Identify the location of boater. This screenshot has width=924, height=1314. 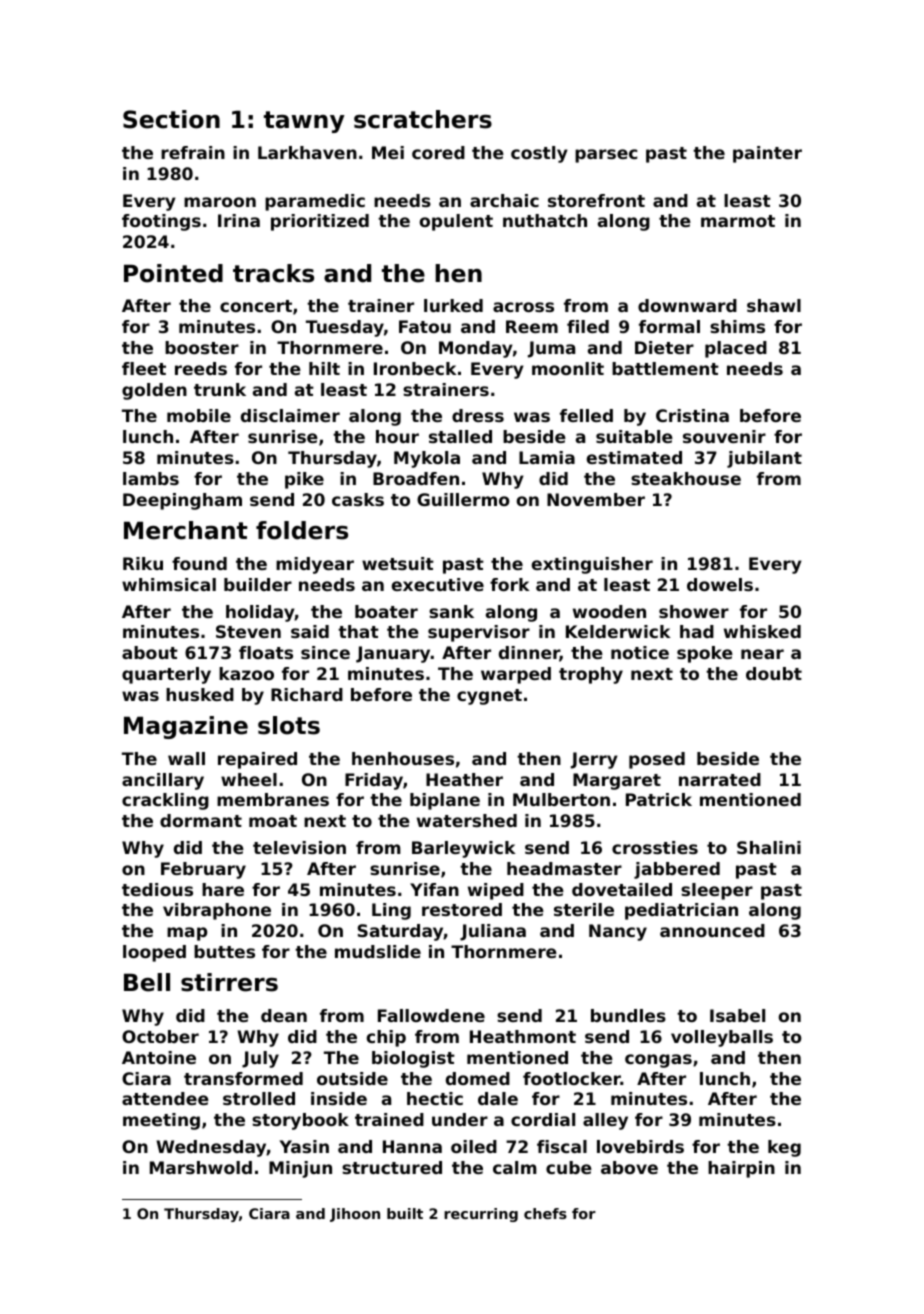
(386, 611).
